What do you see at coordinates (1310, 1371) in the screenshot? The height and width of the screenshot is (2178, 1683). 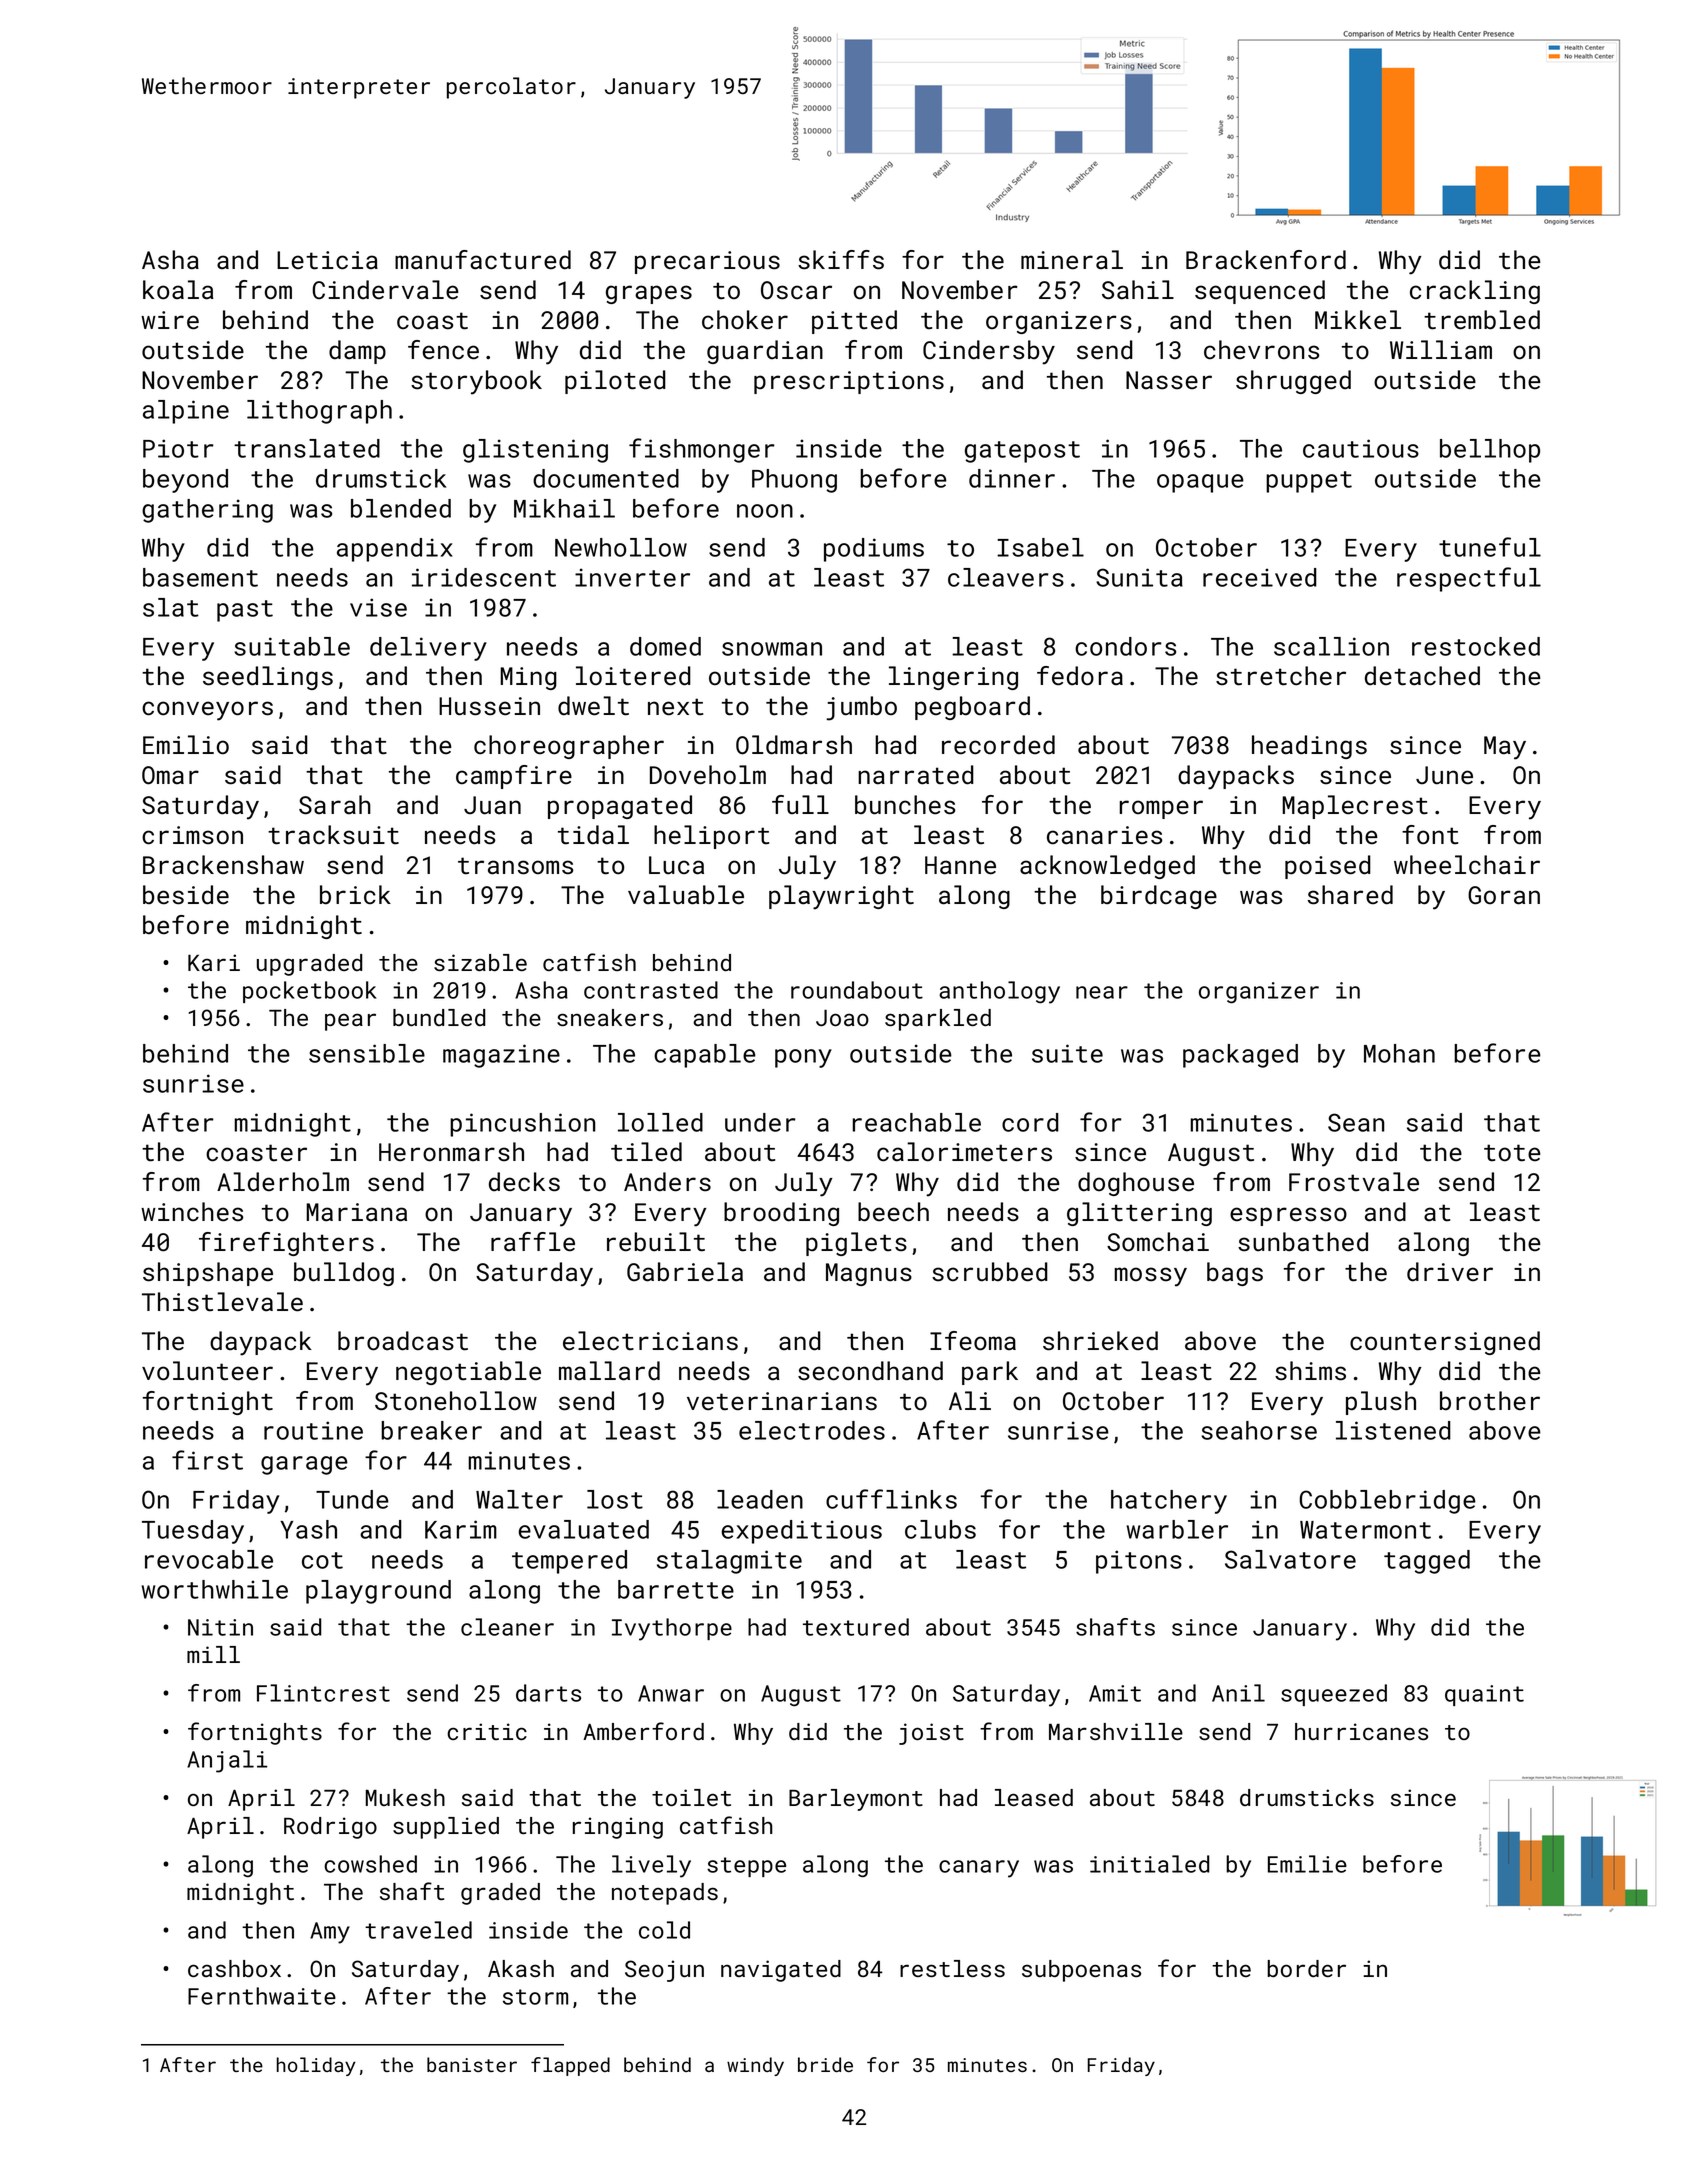 I see `shims` at bounding box center [1310, 1371].
